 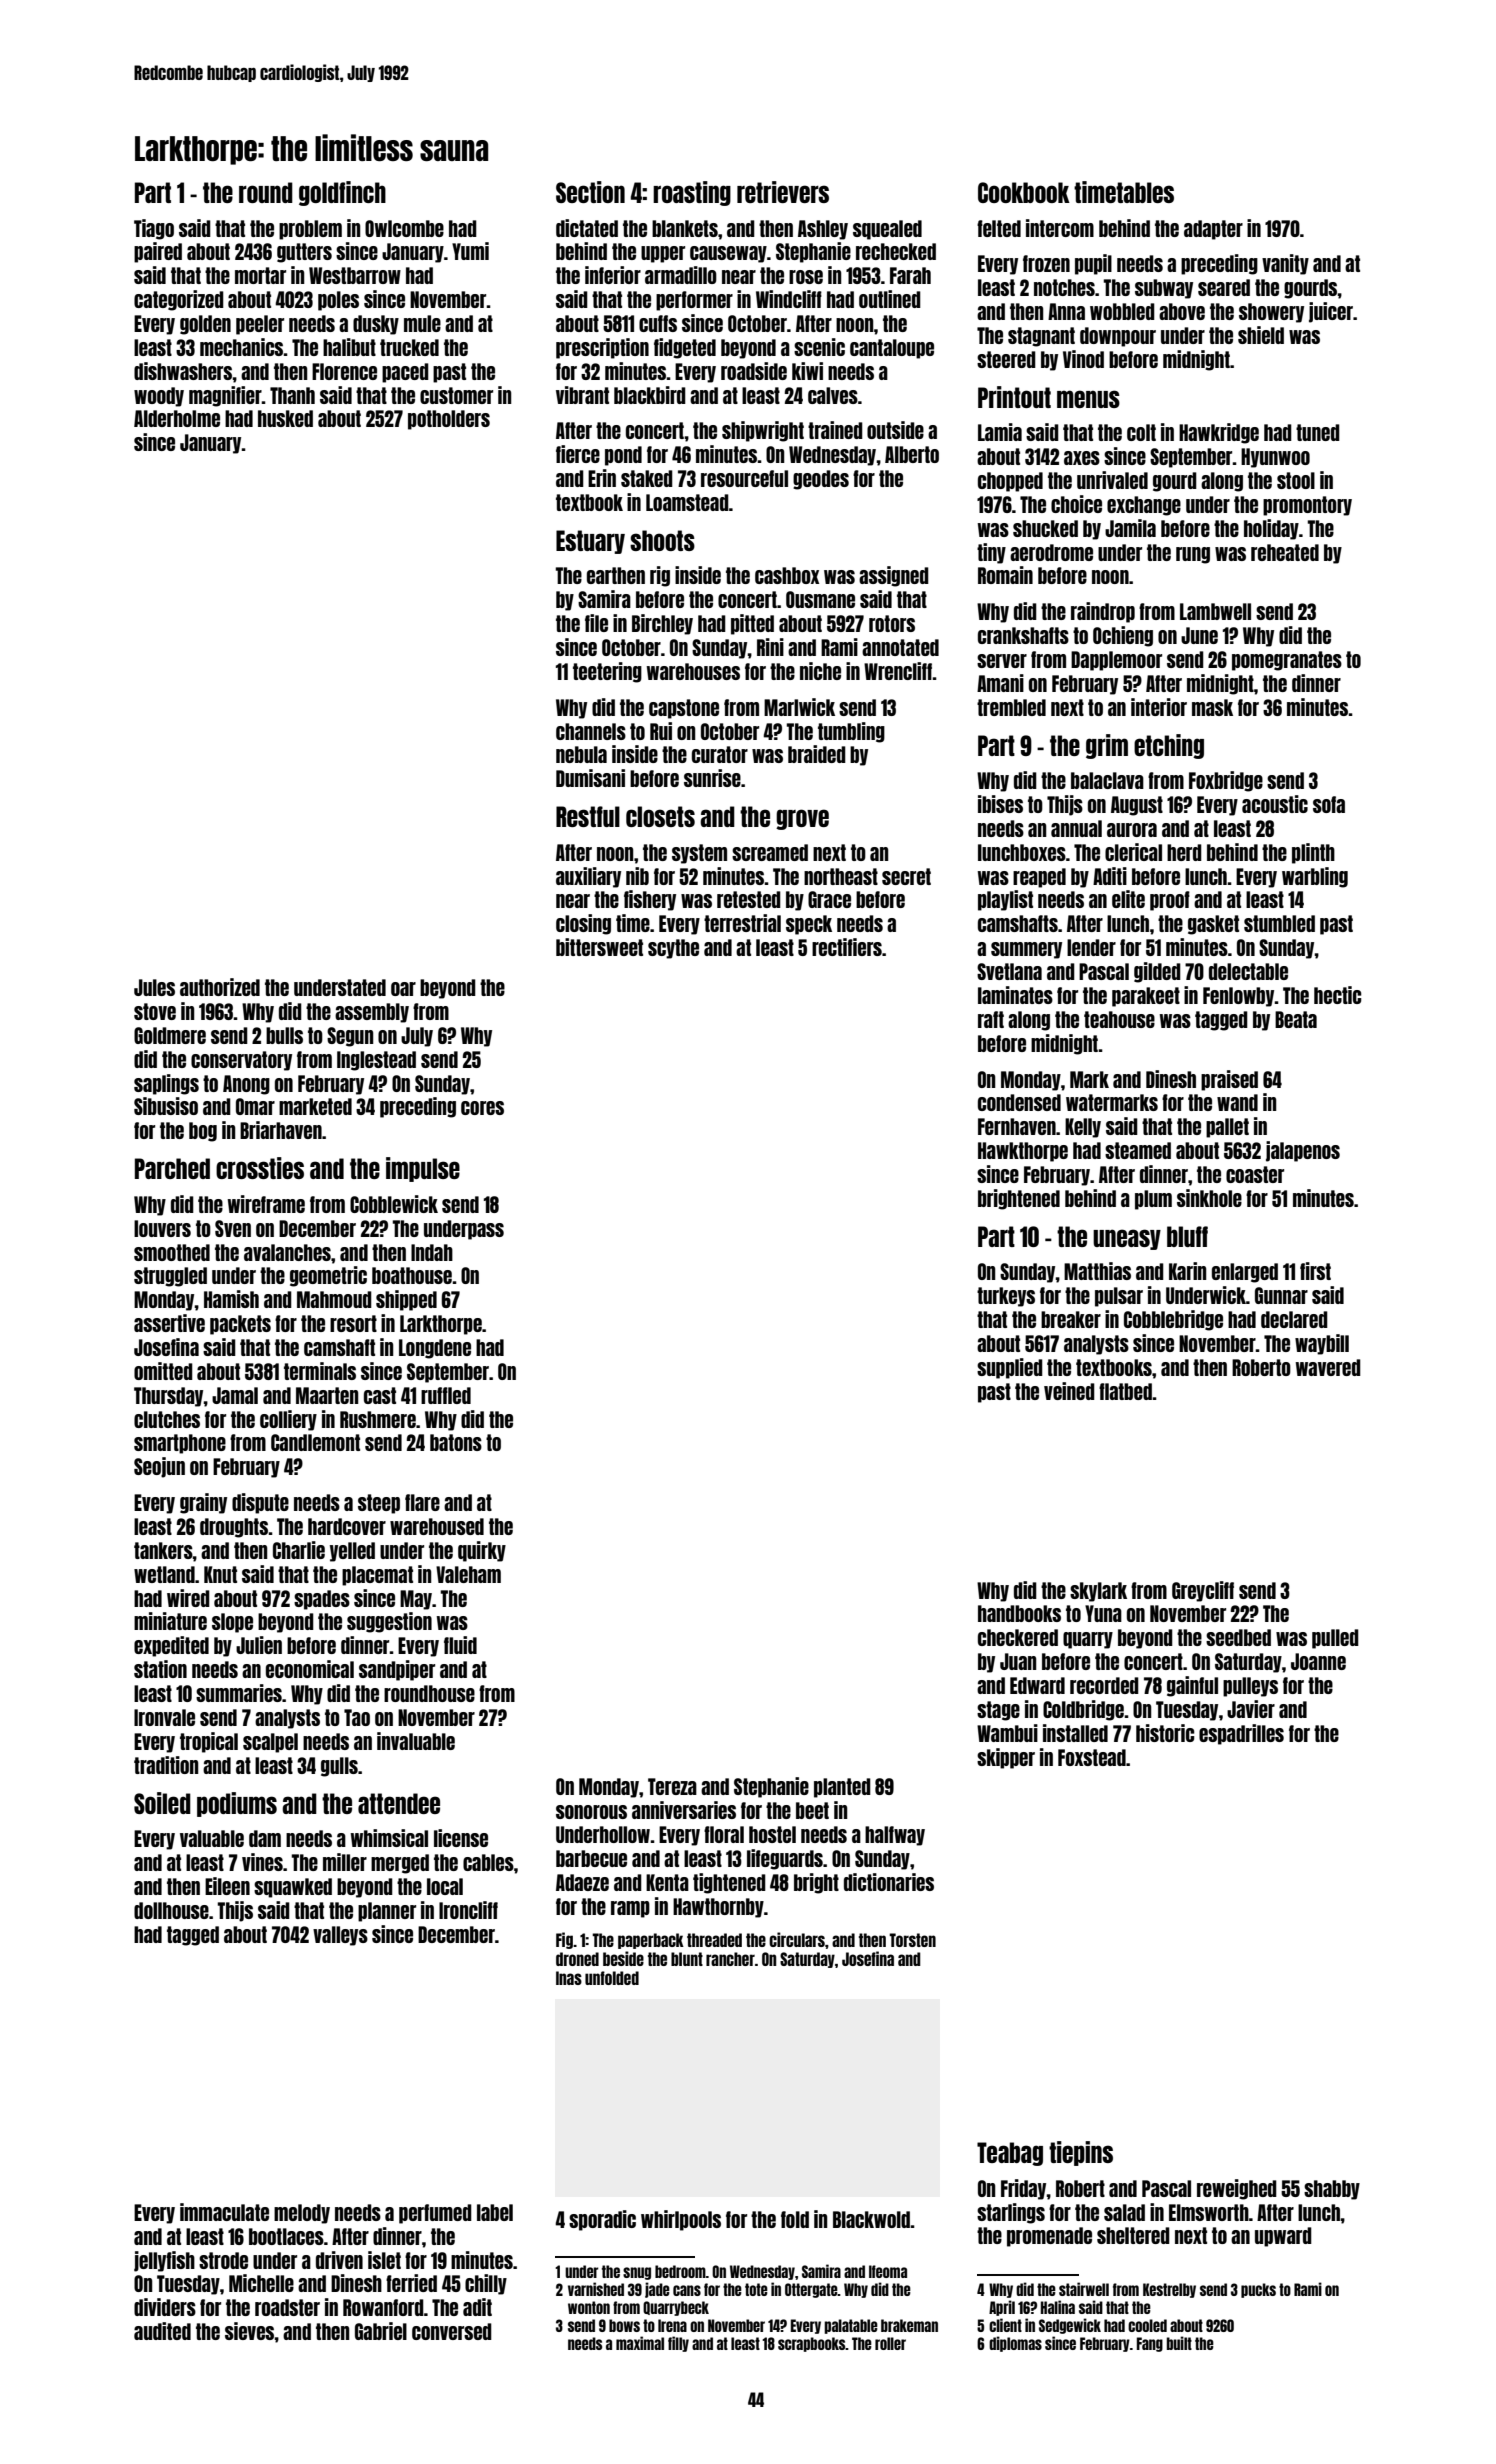 What do you see at coordinates (177, 418) in the screenshot?
I see `Alderholme` at bounding box center [177, 418].
